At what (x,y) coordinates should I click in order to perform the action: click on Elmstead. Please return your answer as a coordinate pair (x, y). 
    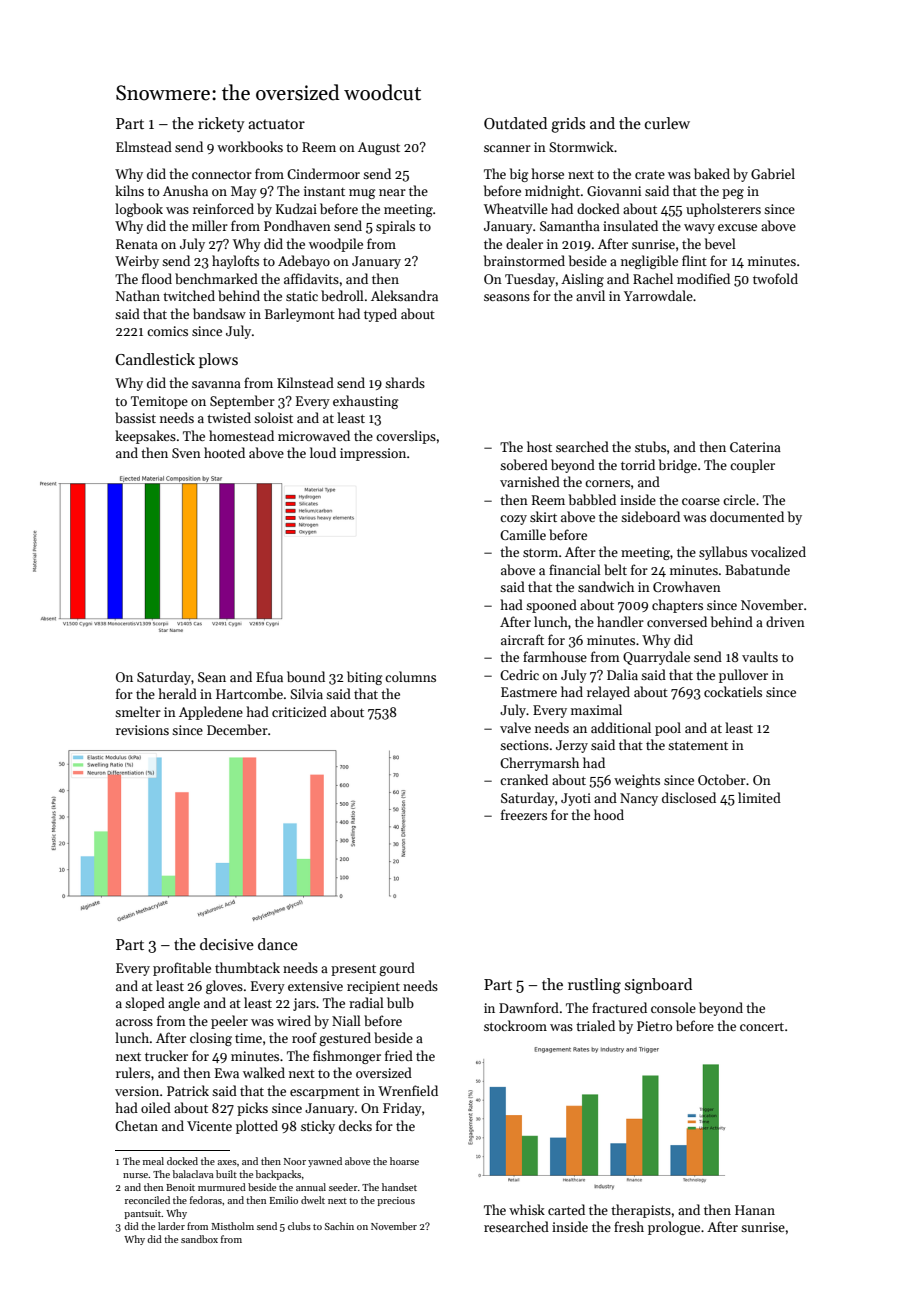
    Looking at the image, I should click on (144, 146).
